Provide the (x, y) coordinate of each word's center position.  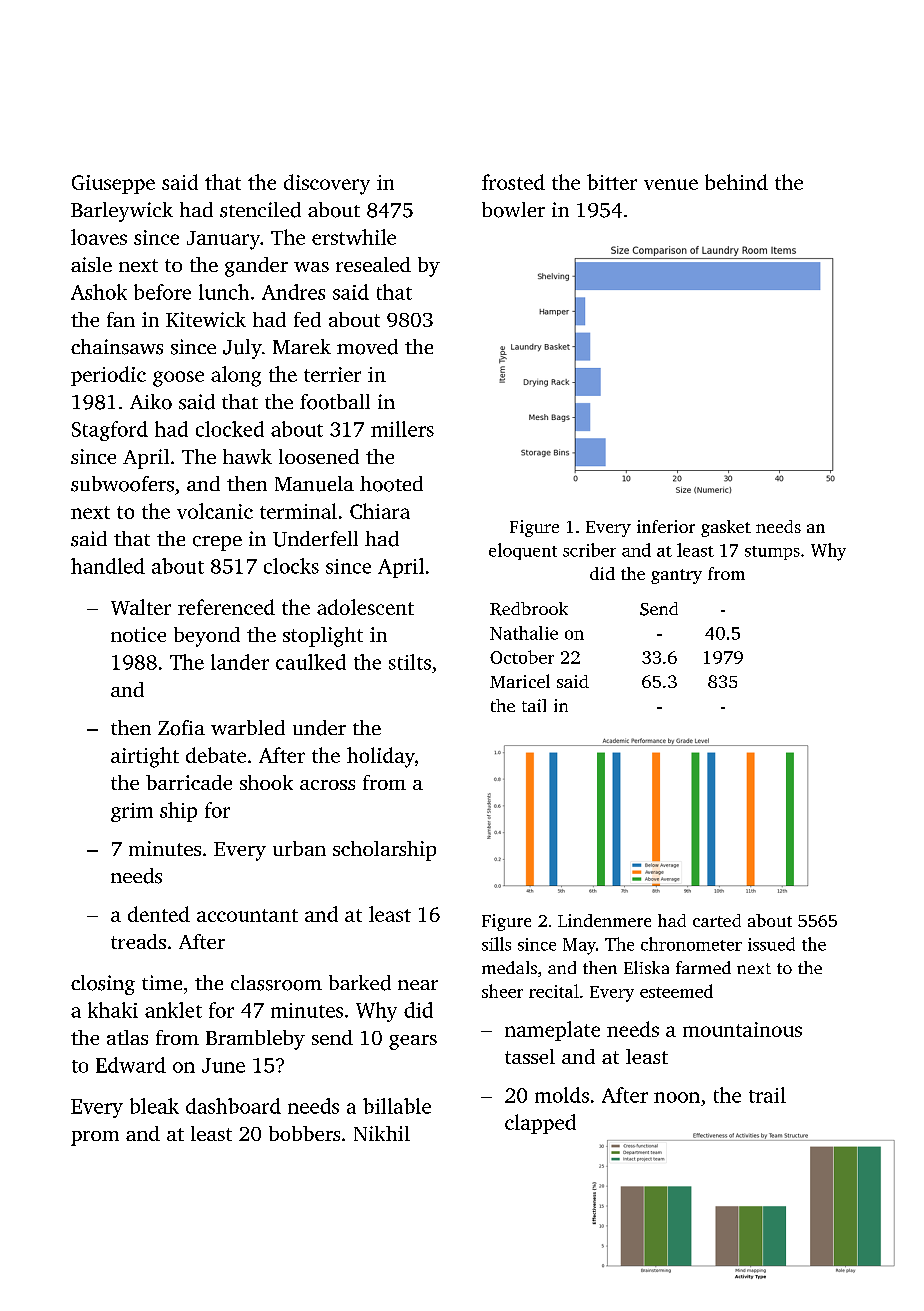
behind (736, 182)
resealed (373, 264)
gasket (726, 528)
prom (95, 1138)
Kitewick (206, 319)
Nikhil (382, 1133)
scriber (589, 550)
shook (266, 782)
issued (771, 944)
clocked (230, 429)
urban (299, 848)
